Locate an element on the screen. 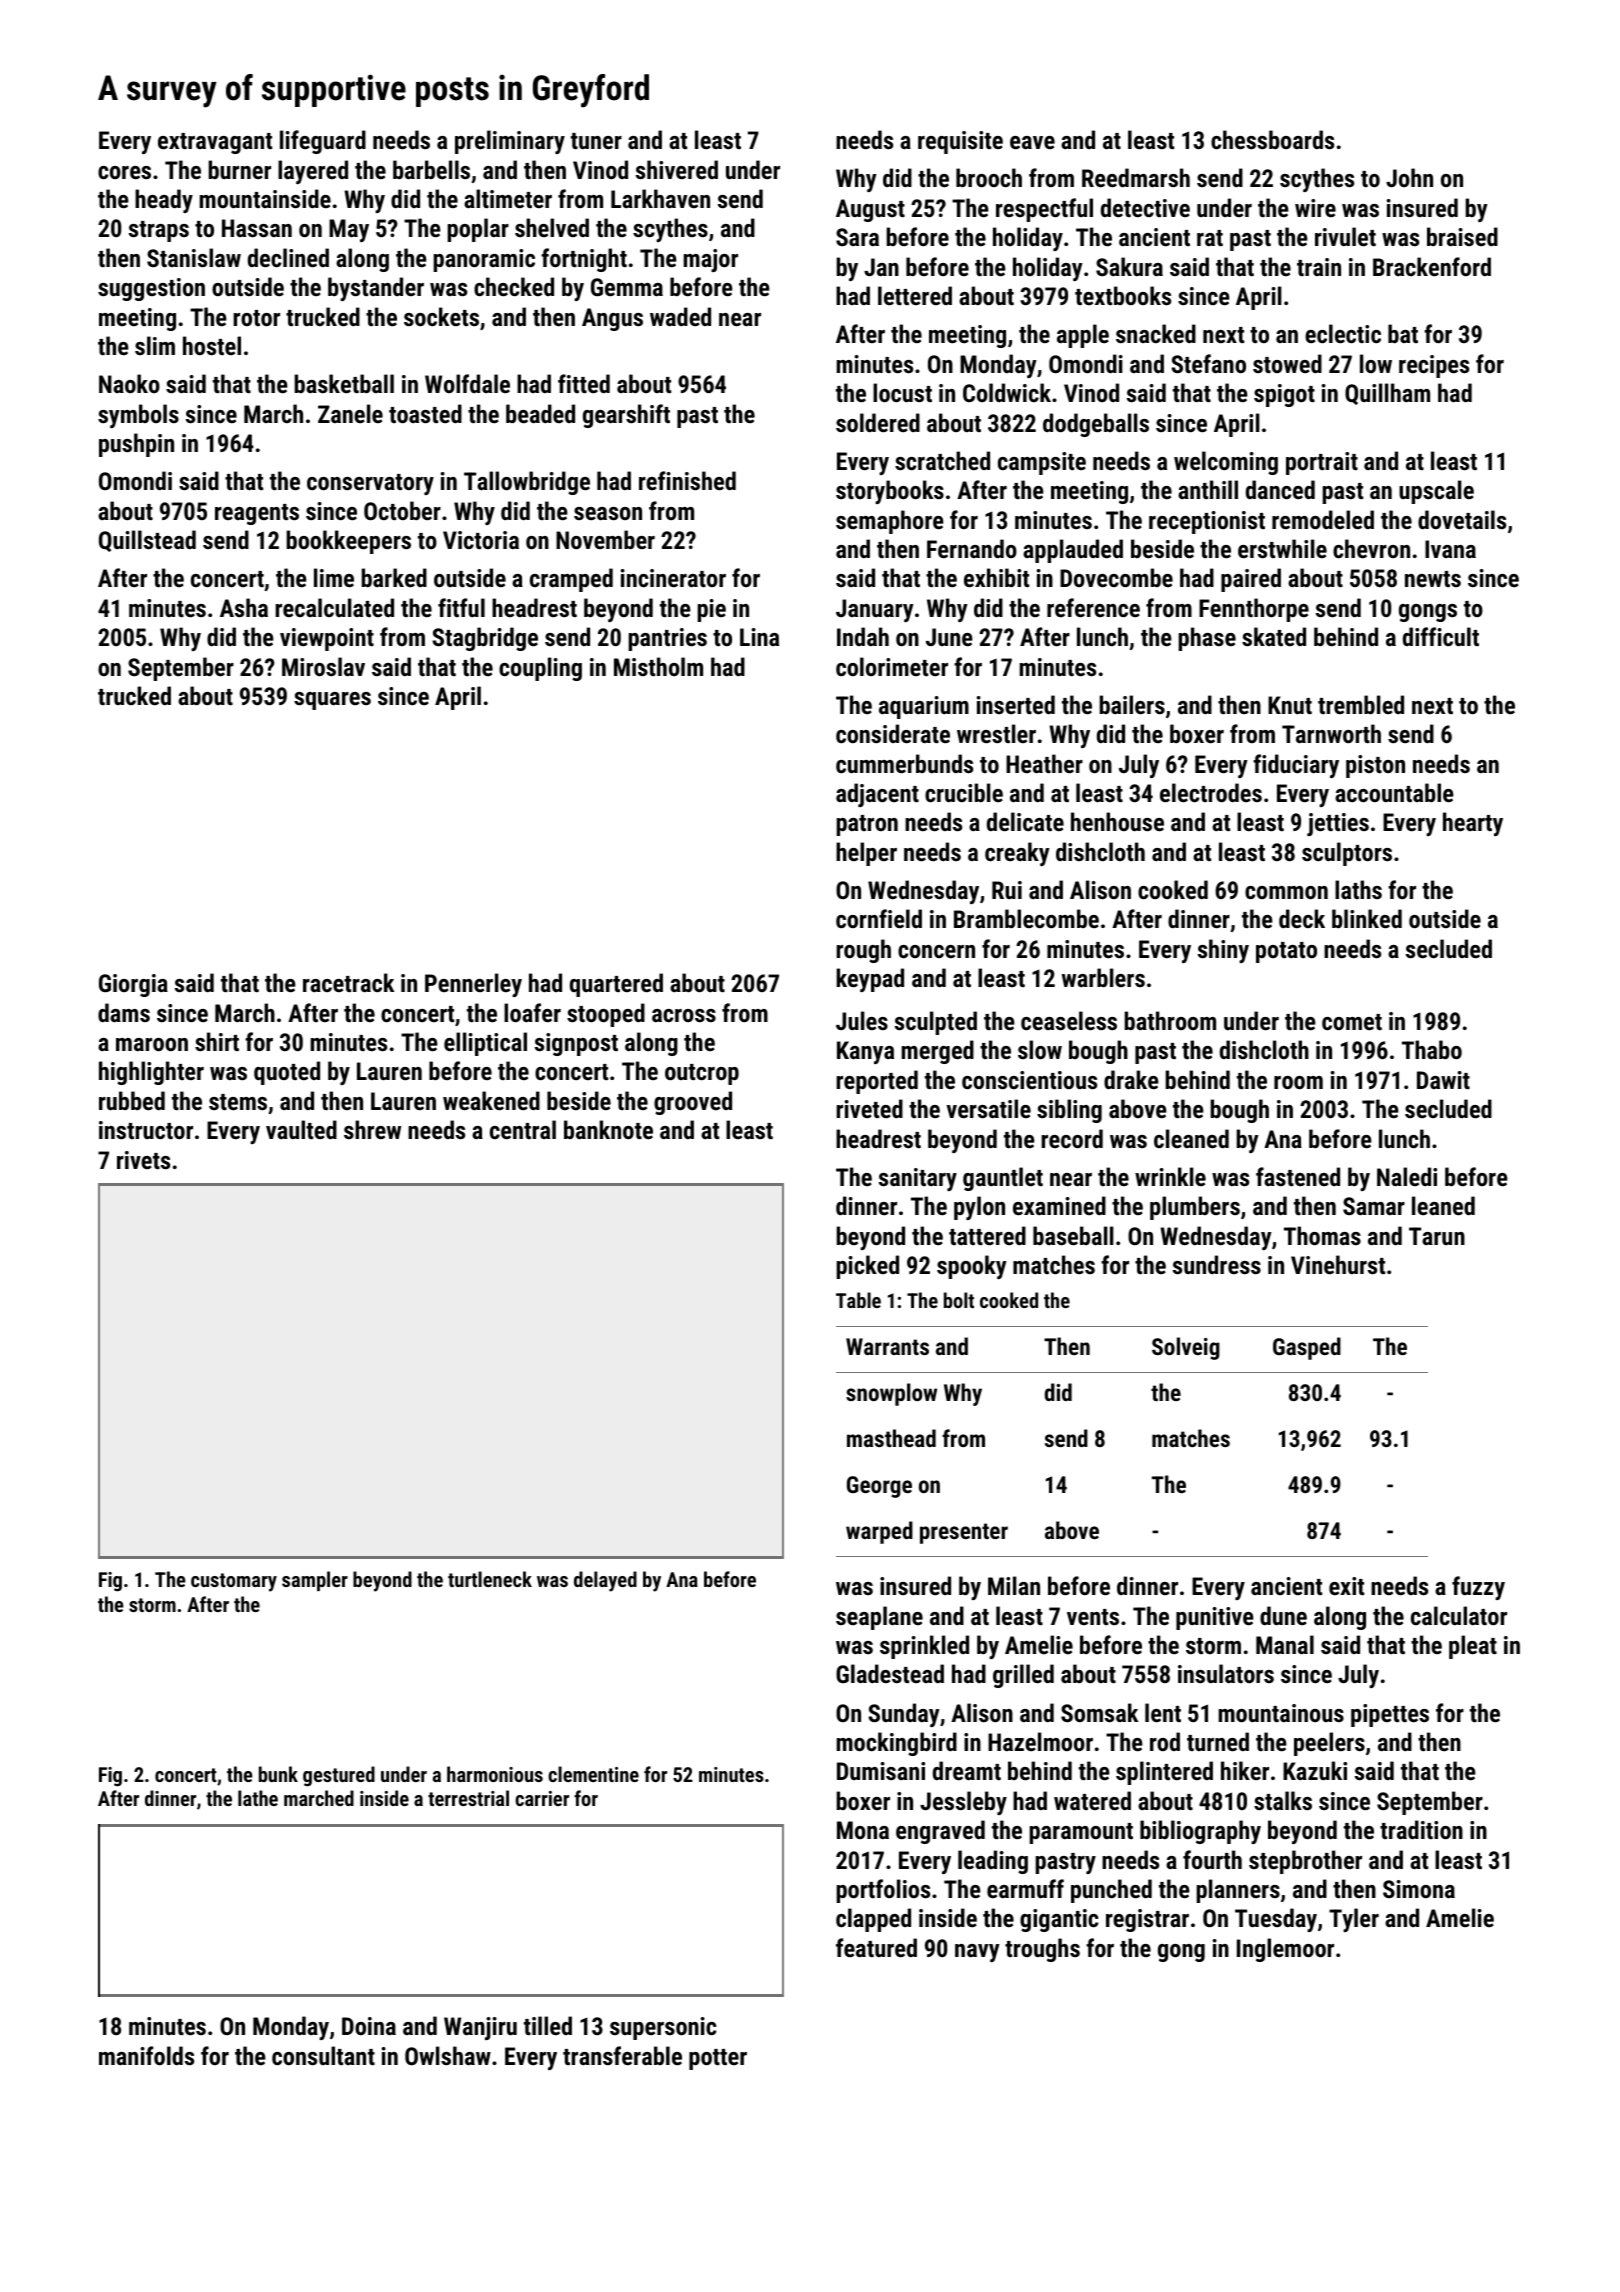 The height and width of the screenshot is (2292, 1620). manifolds is located at coordinates (146, 2055).
